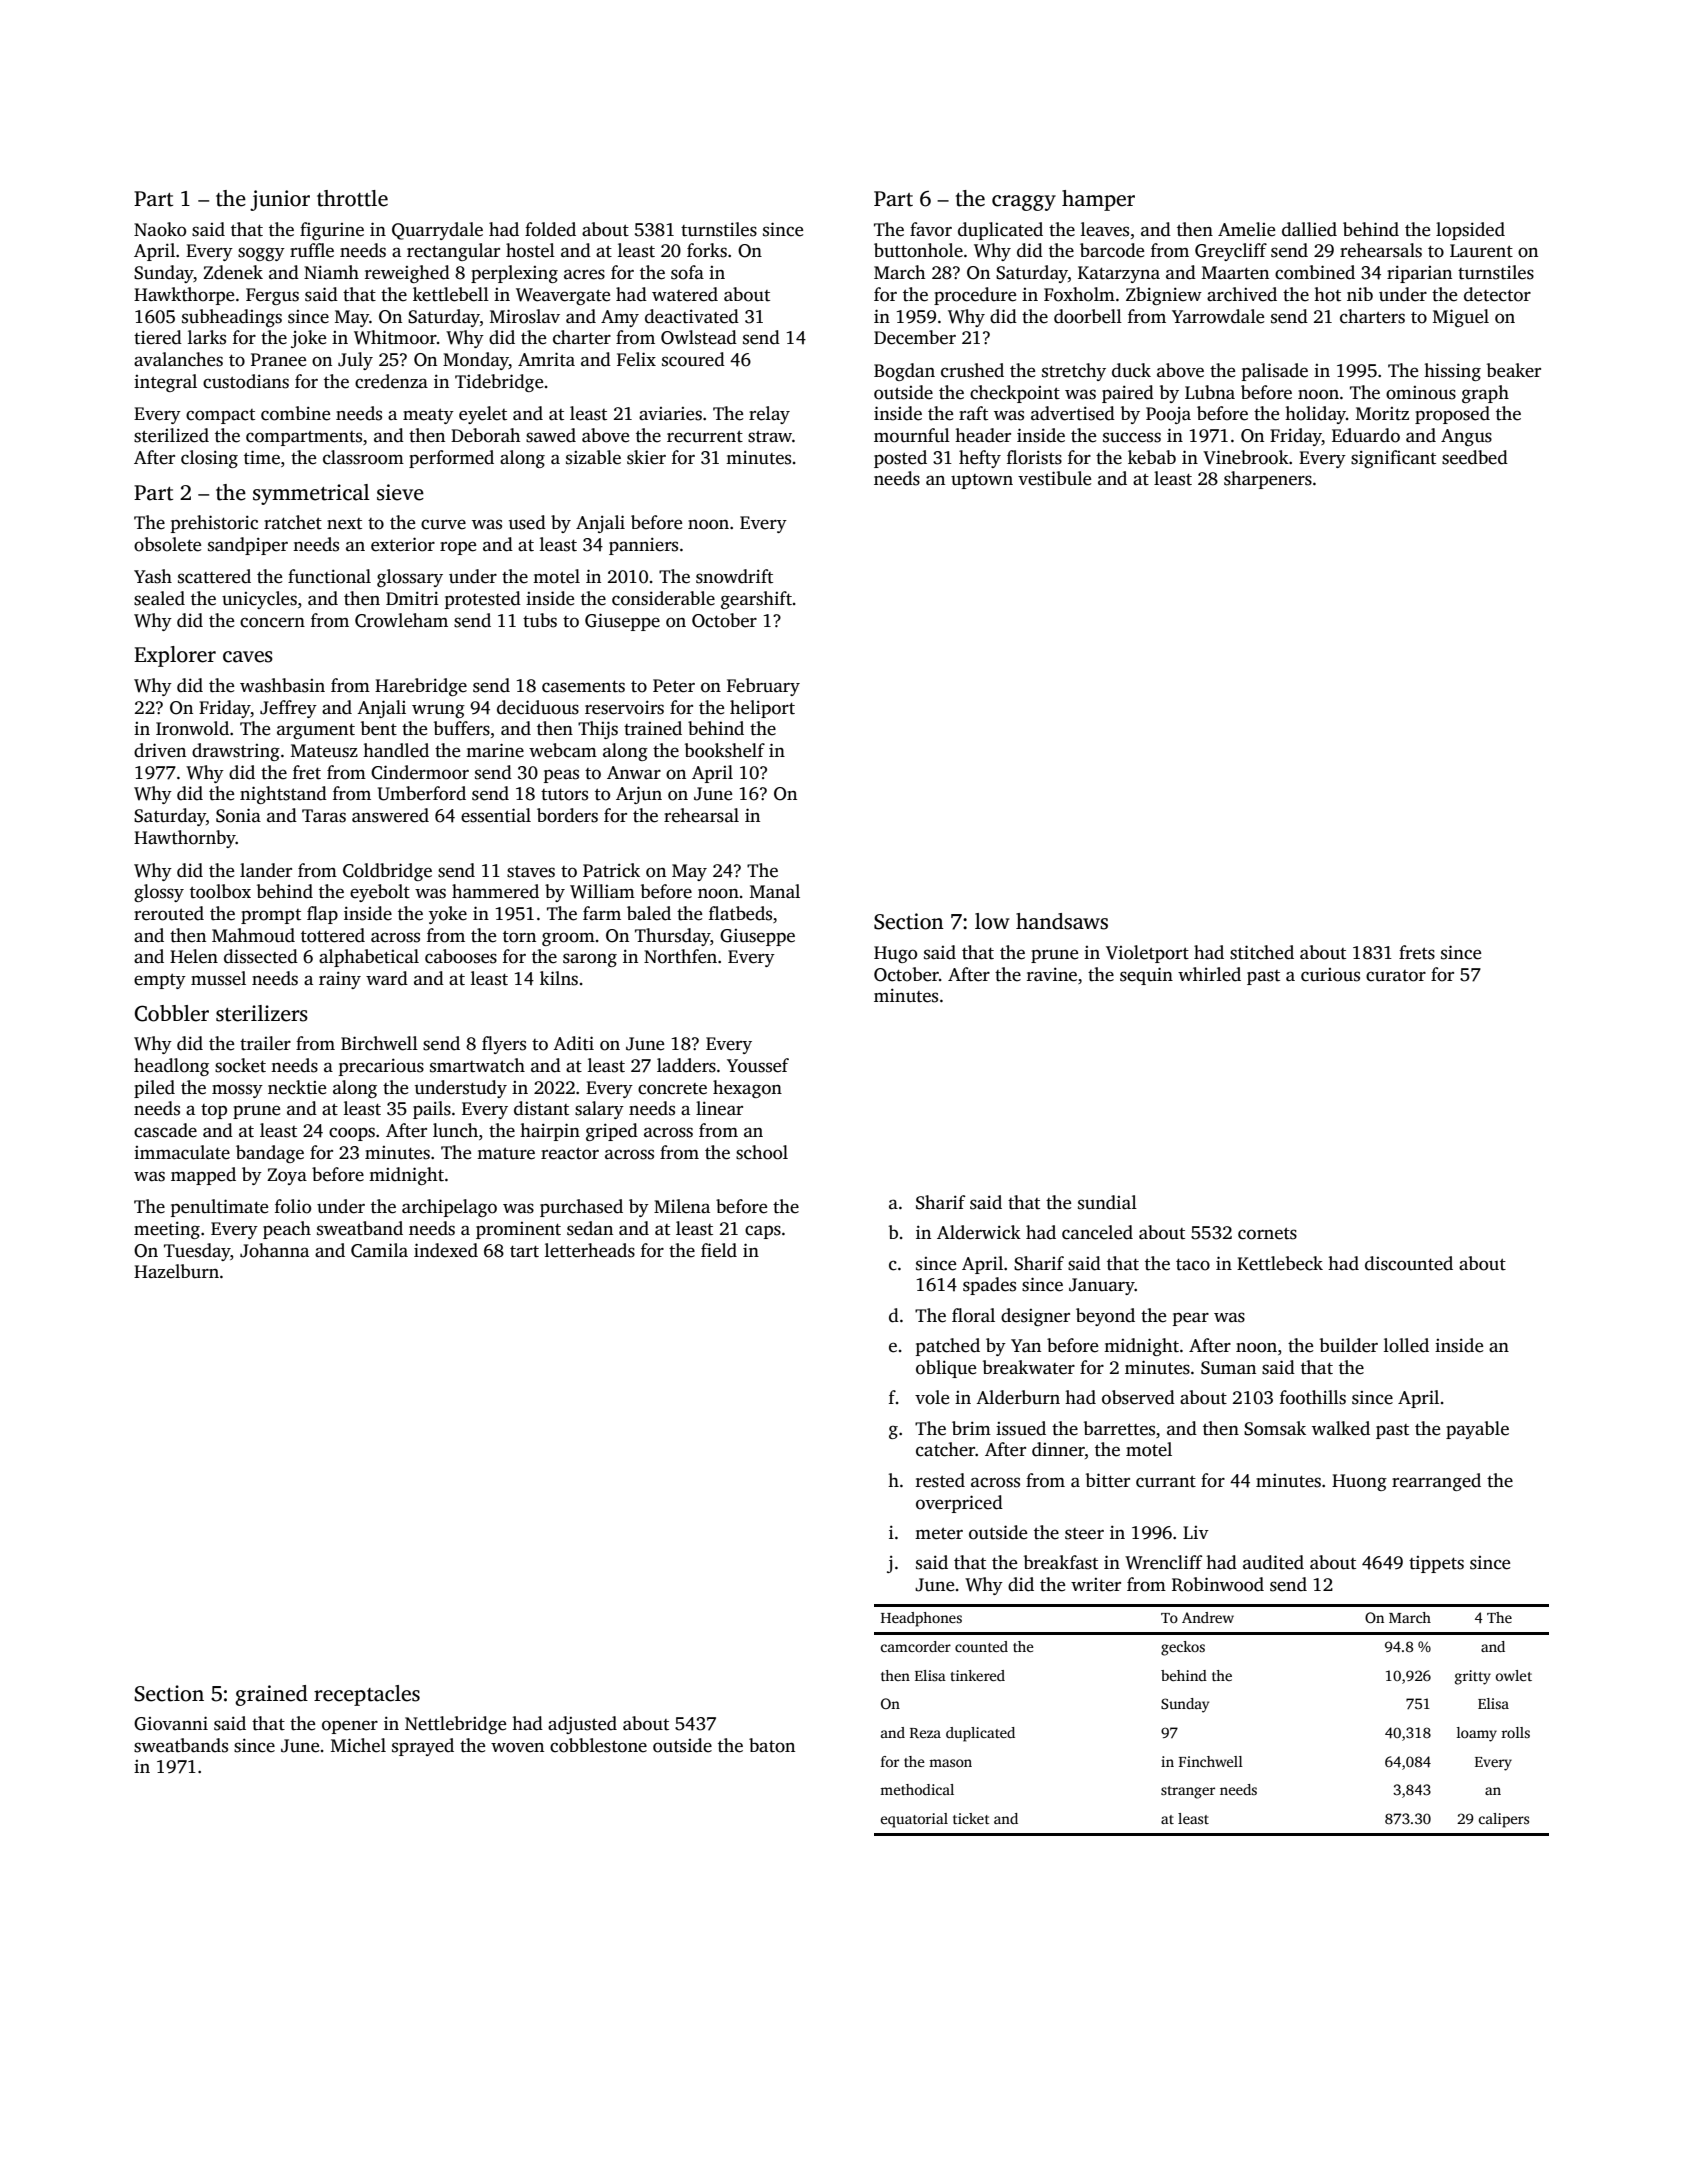 The width and height of the screenshot is (1683, 2178). What do you see at coordinates (358, 1745) in the screenshot?
I see `Michel` at bounding box center [358, 1745].
